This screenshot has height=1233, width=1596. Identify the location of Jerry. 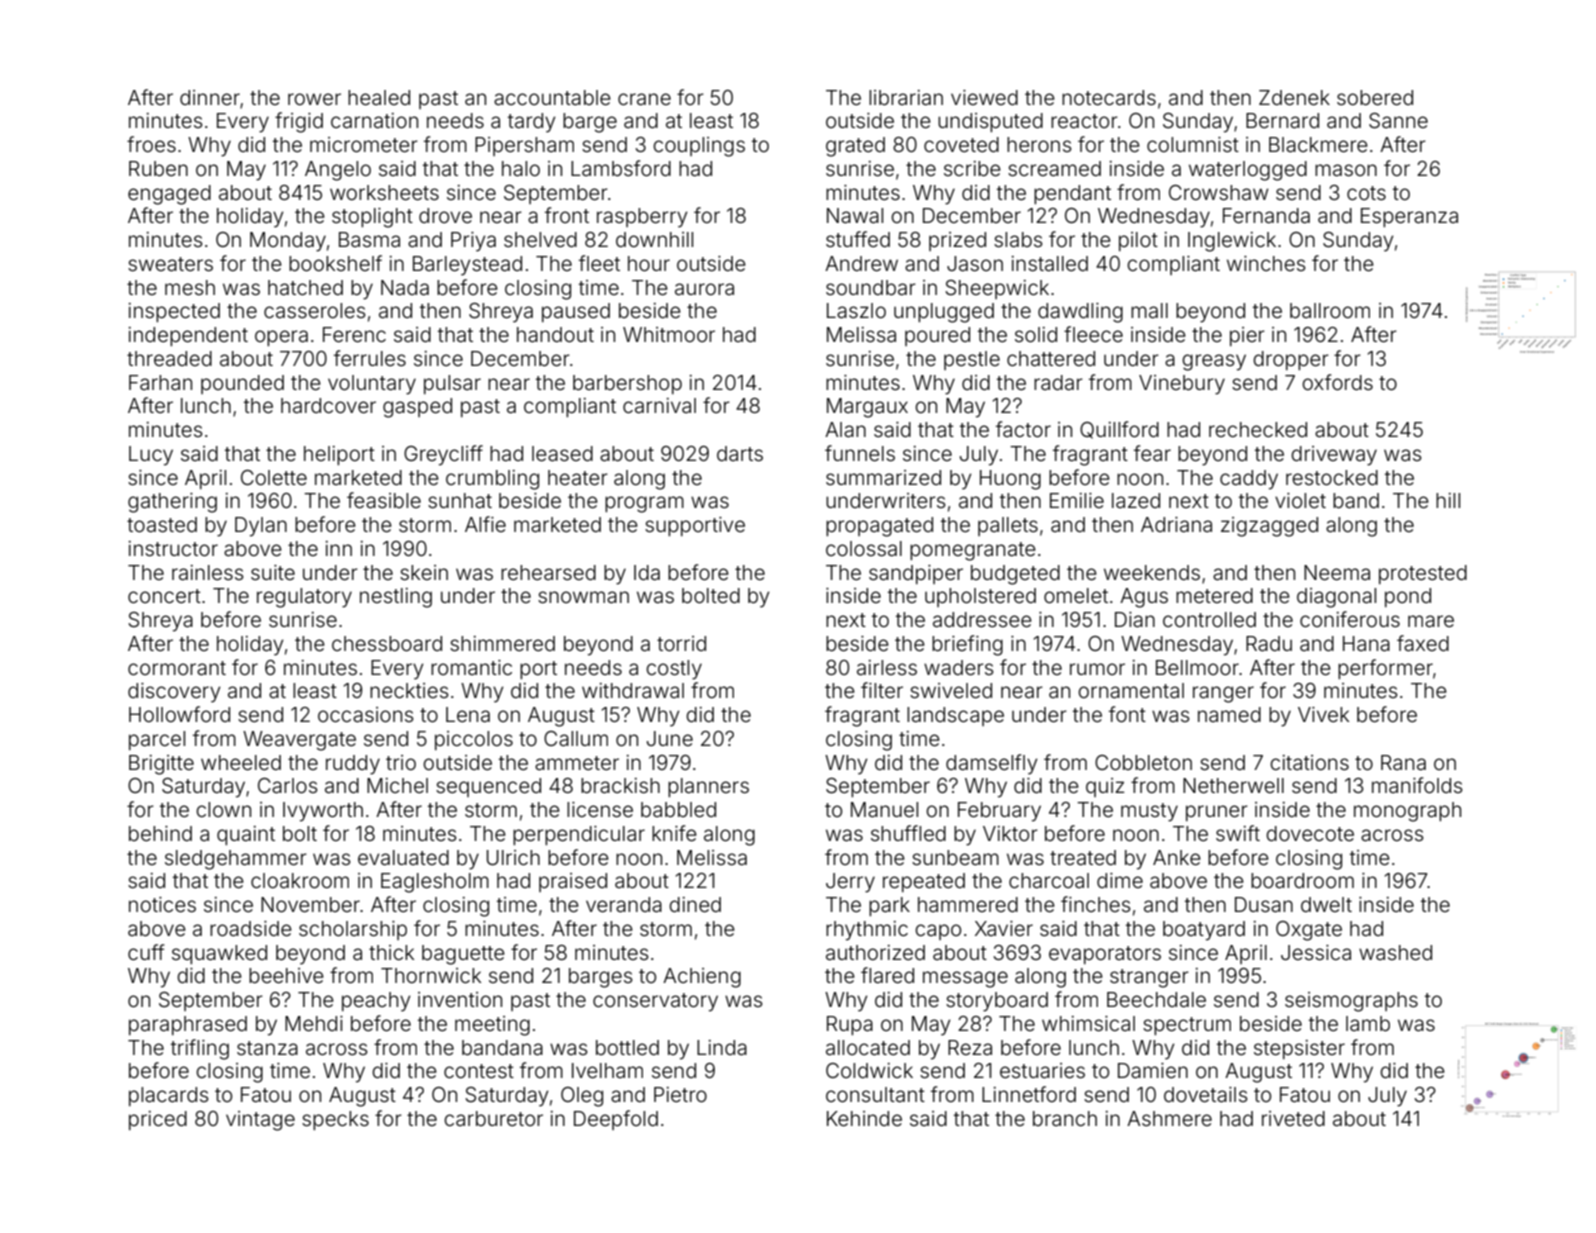
(850, 883).
